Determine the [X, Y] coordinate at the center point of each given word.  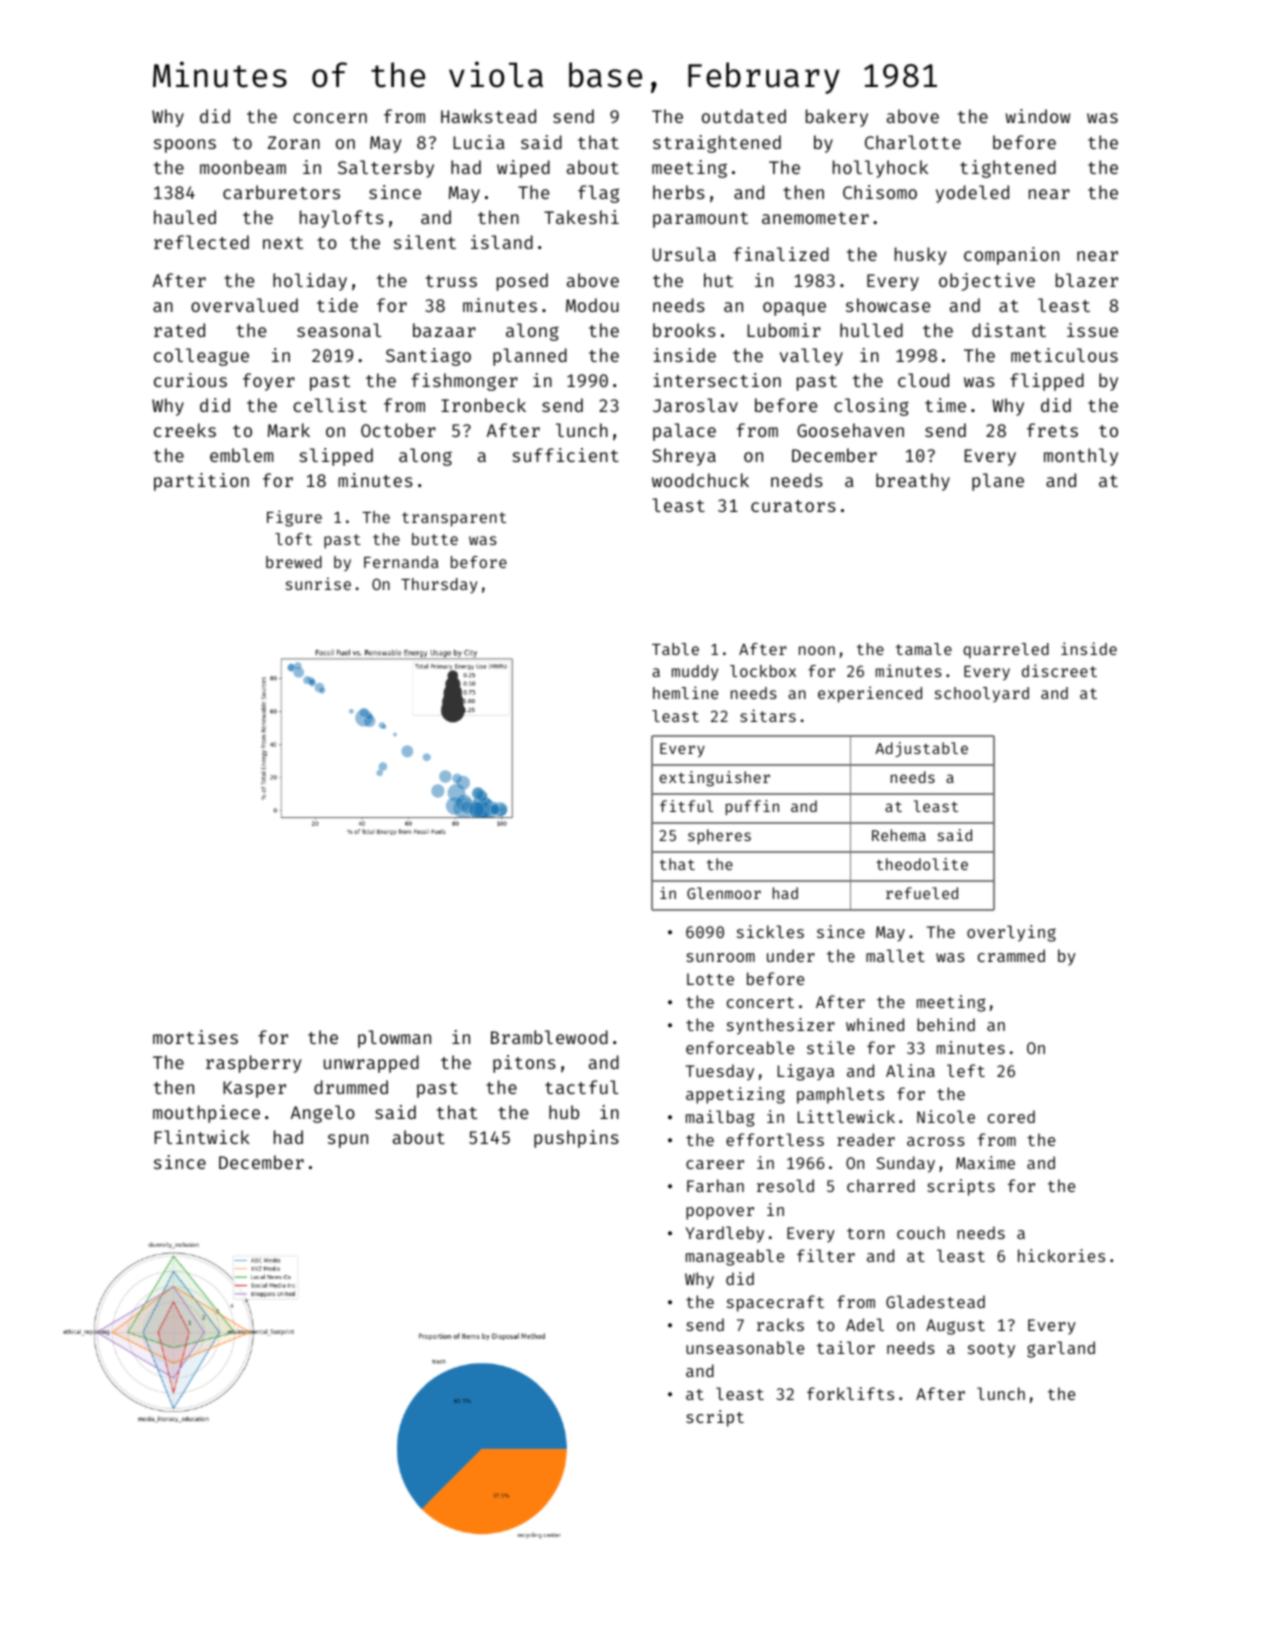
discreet [1059, 670]
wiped [523, 169]
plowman [394, 1039]
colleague [201, 357]
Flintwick [202, 1137]
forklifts [850, 1393]
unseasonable [745, 1347]
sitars [768, 715]
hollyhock [880, 169]
